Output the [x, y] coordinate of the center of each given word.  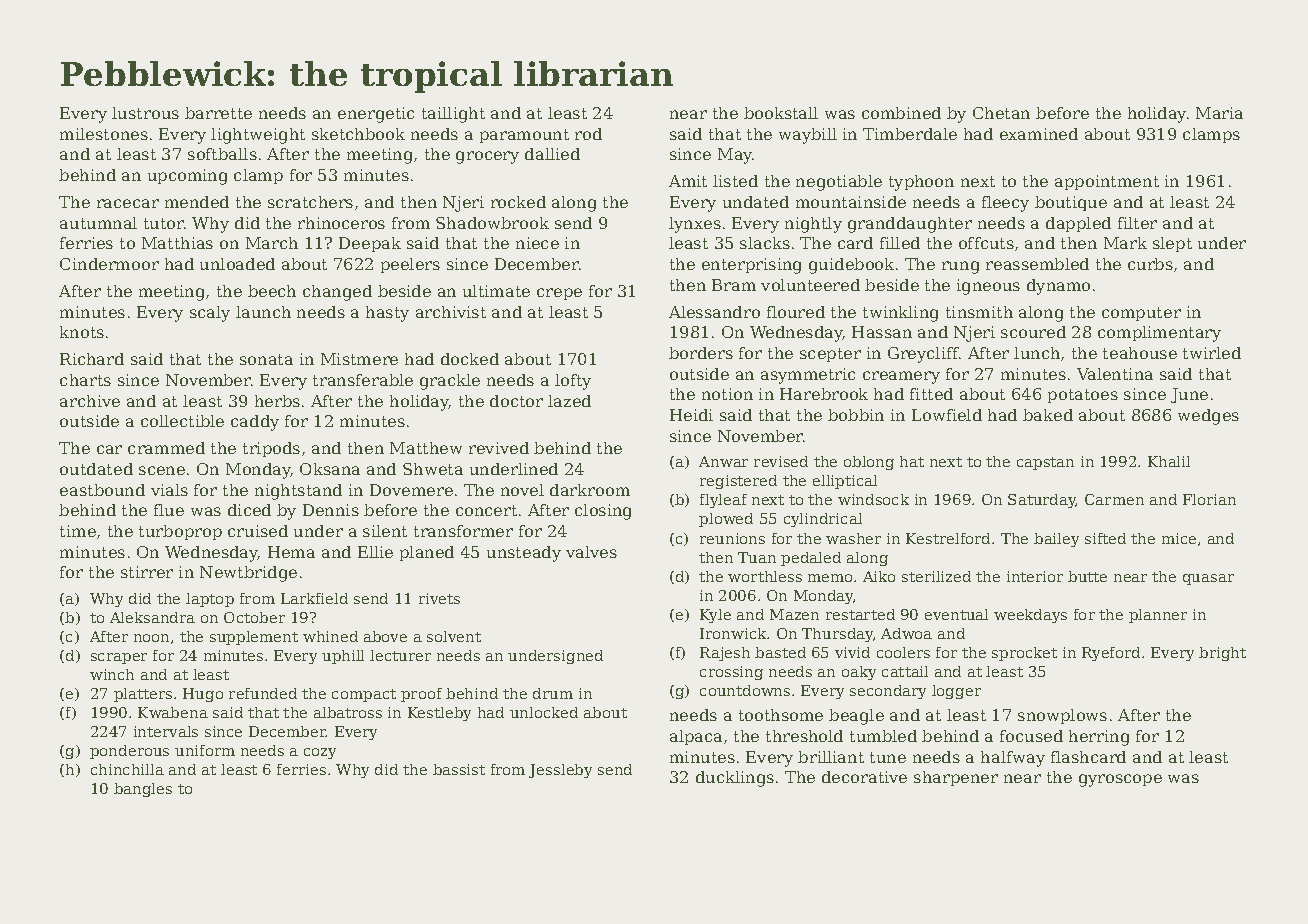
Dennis [331, 510]
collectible [182, 421]
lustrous [145, 113]
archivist [451, 312]
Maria [1219, 113]
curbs [1150, 264]
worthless [765, 576]
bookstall [781, 113]
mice [1179, 538]
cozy [320, 753]
